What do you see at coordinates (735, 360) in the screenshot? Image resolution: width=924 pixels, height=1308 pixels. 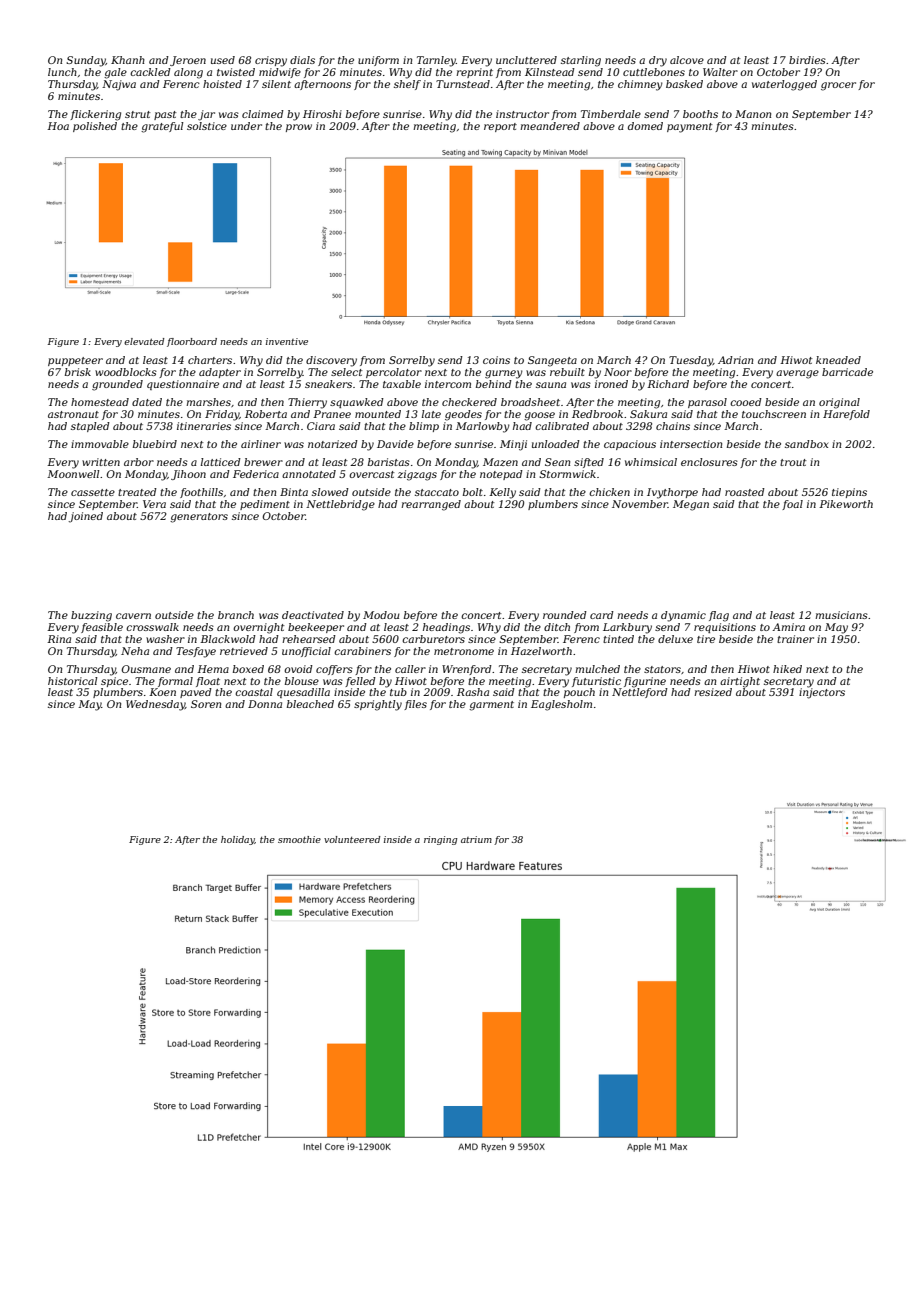 I see `Adrian` at bounding box center [735, 360].
